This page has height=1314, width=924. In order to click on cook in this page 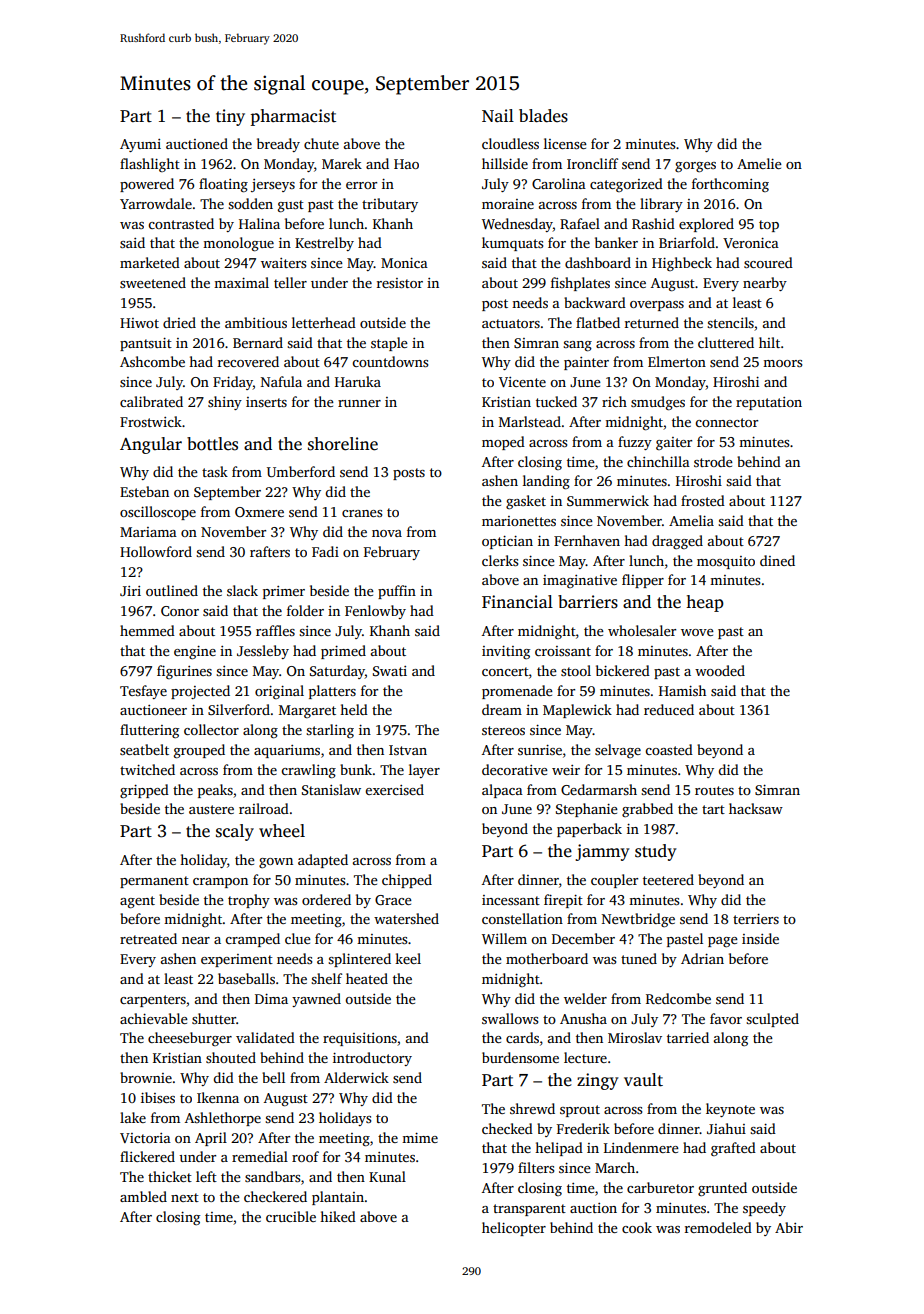, I will do `click(637, 1227)`.
